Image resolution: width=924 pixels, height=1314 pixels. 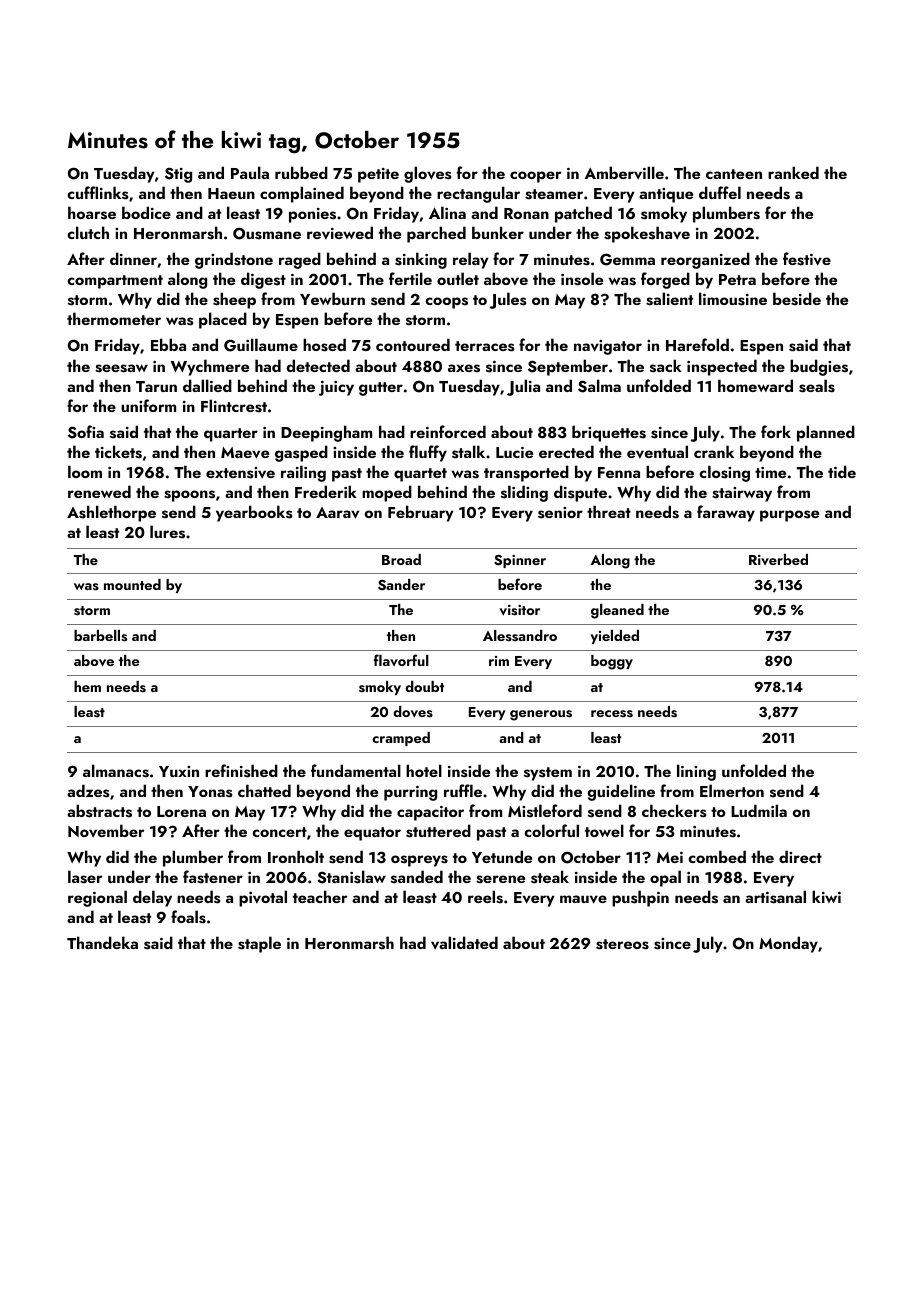 I want to click on petite, so click(x=378, y=175).
